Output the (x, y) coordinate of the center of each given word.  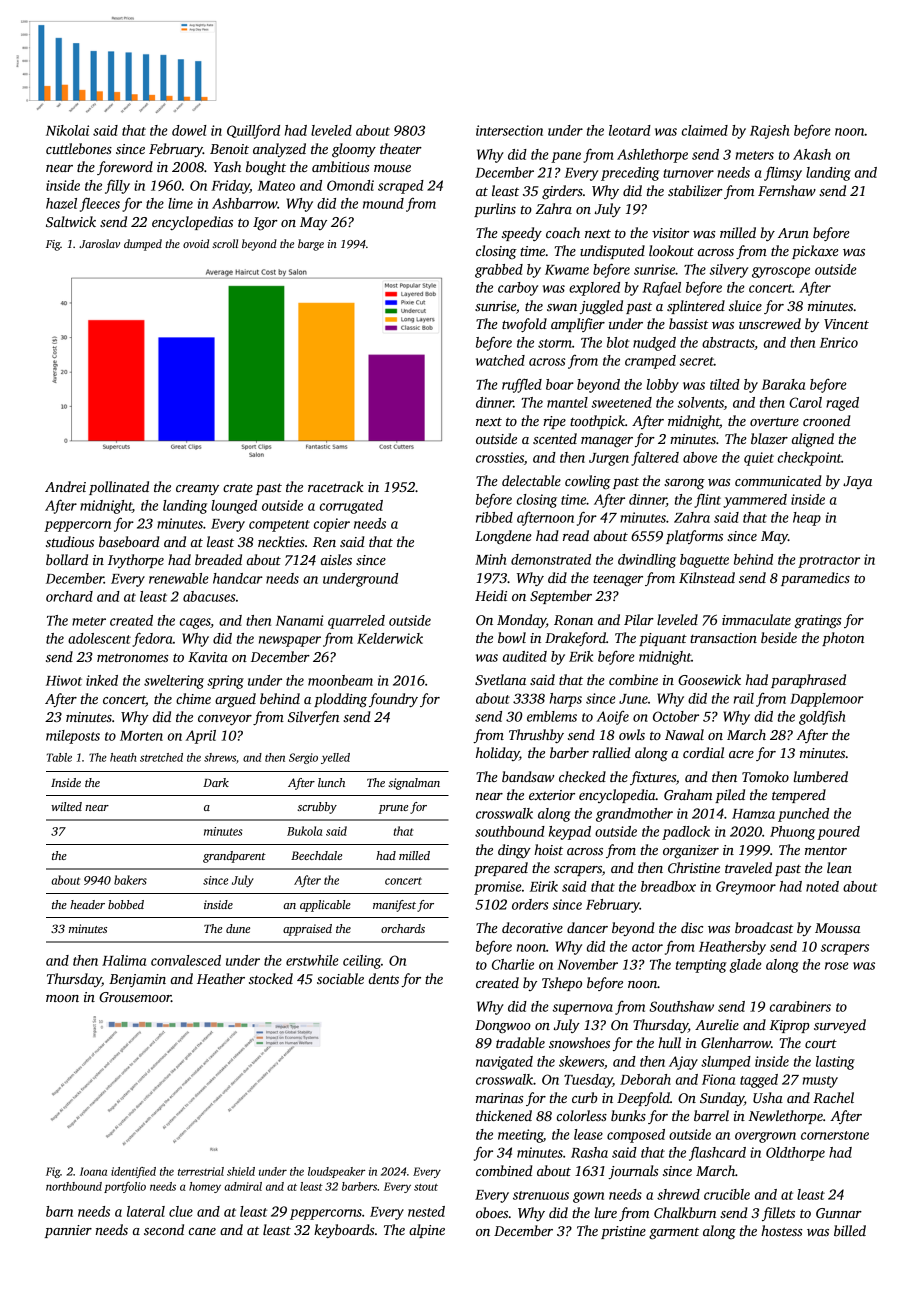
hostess (782, 1230)
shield (241, 1171)
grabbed (499, 271)
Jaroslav (99, 243)
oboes (492, 1212)
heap (807, 519)
